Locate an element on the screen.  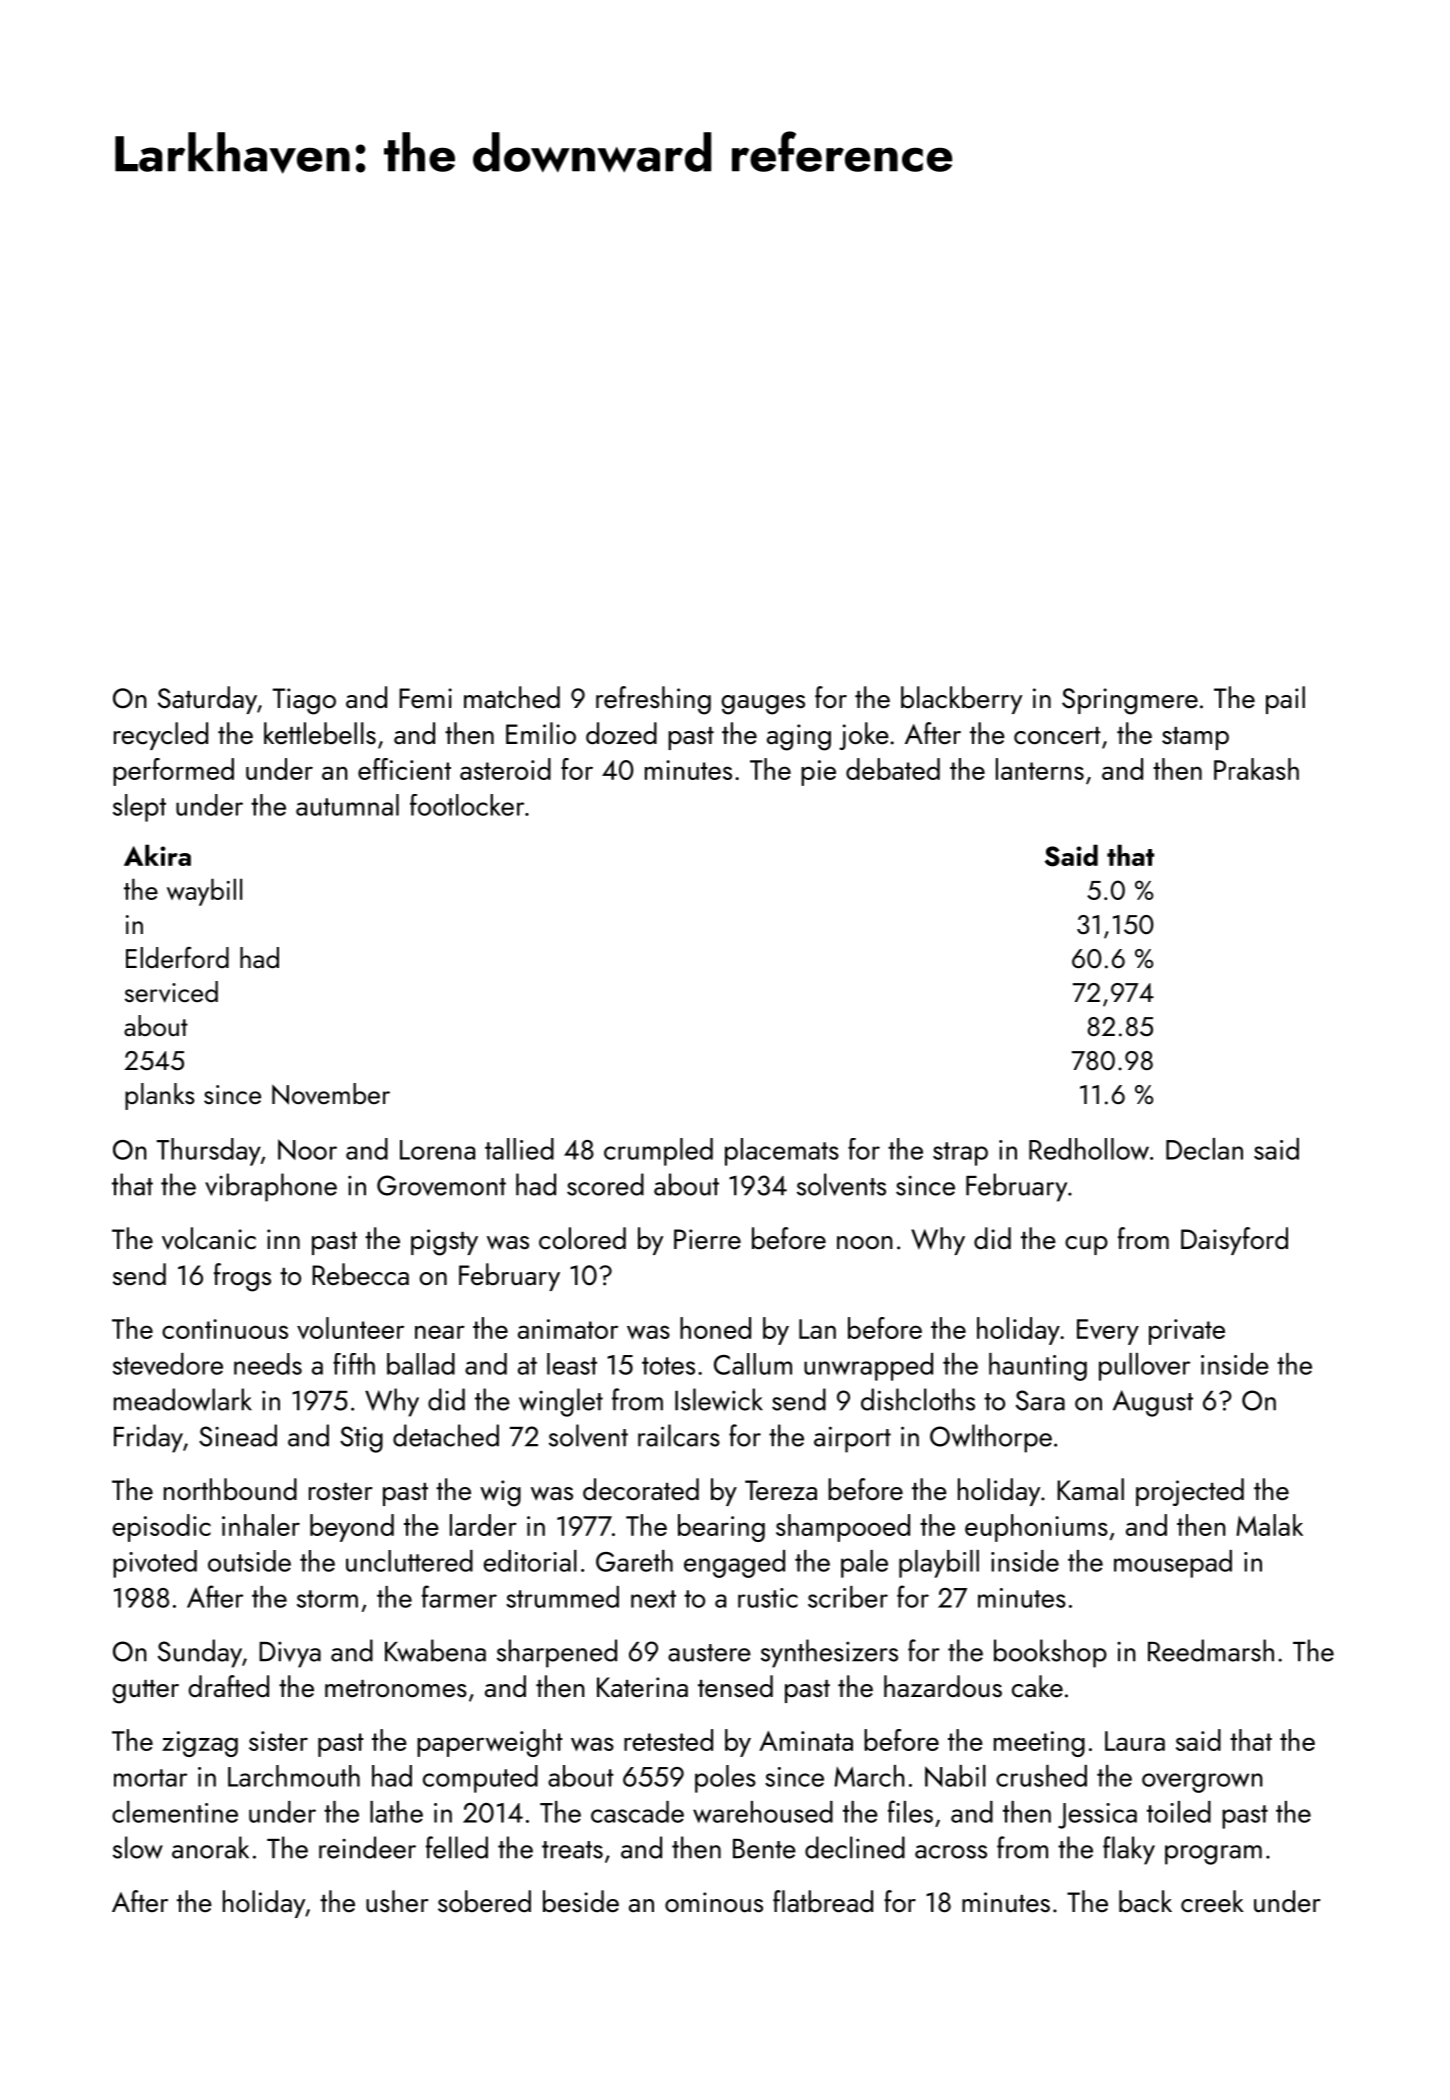
synthesizers is located at coordinates (829, 1653).
